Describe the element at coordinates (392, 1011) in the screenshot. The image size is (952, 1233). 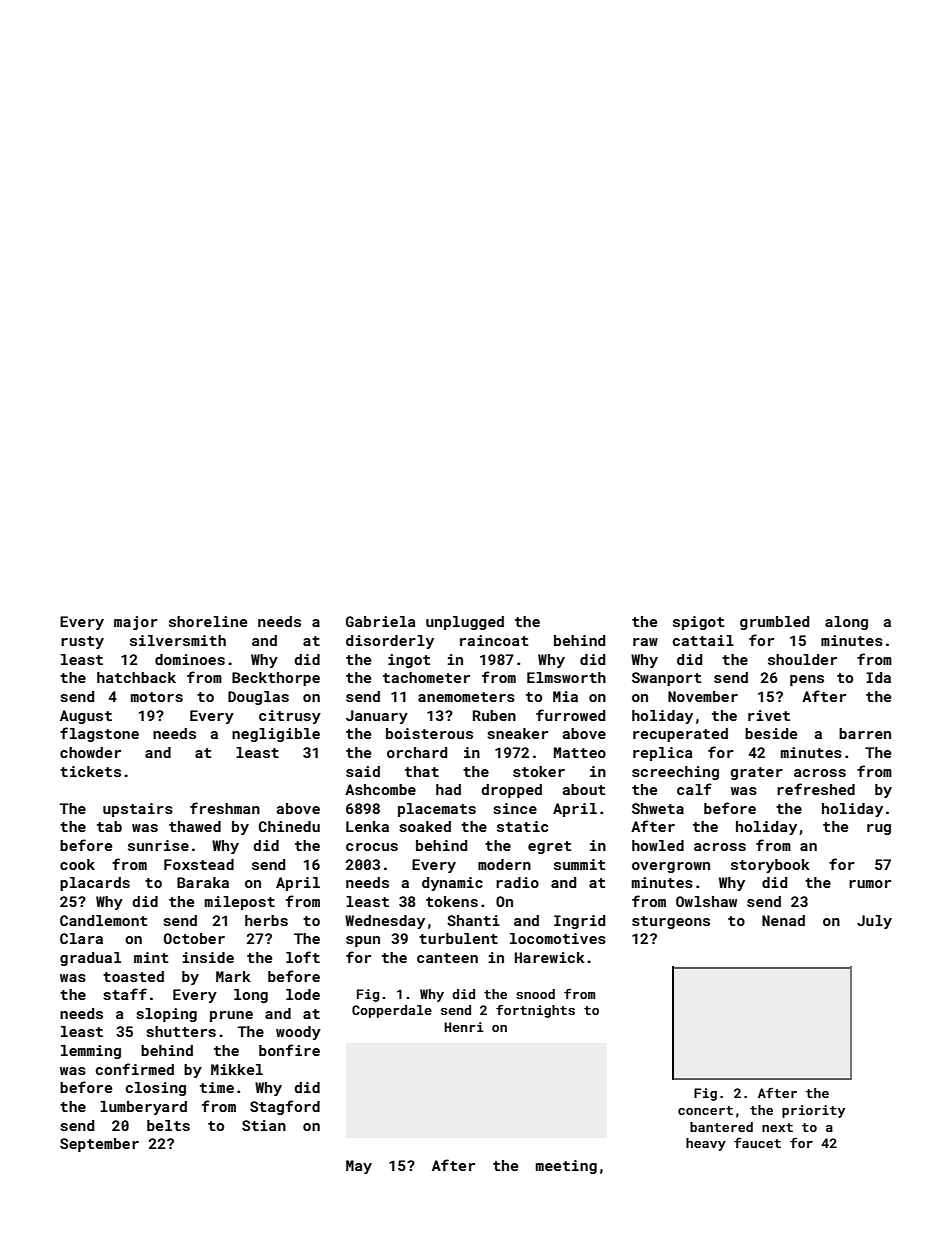
I see `Copperdale` at that location.
